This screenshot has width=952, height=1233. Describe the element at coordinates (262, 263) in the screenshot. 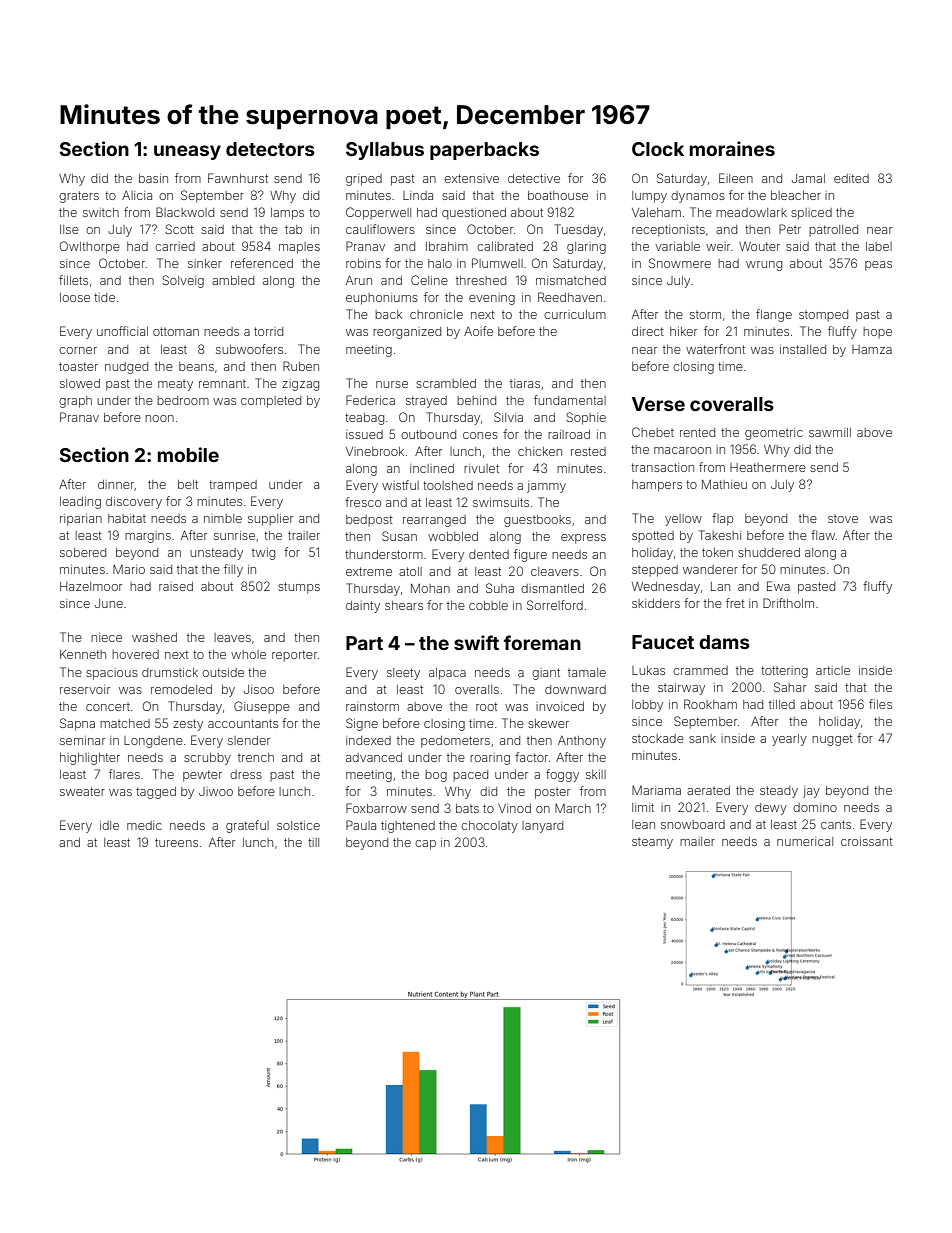

I see `referenced` at that location.
